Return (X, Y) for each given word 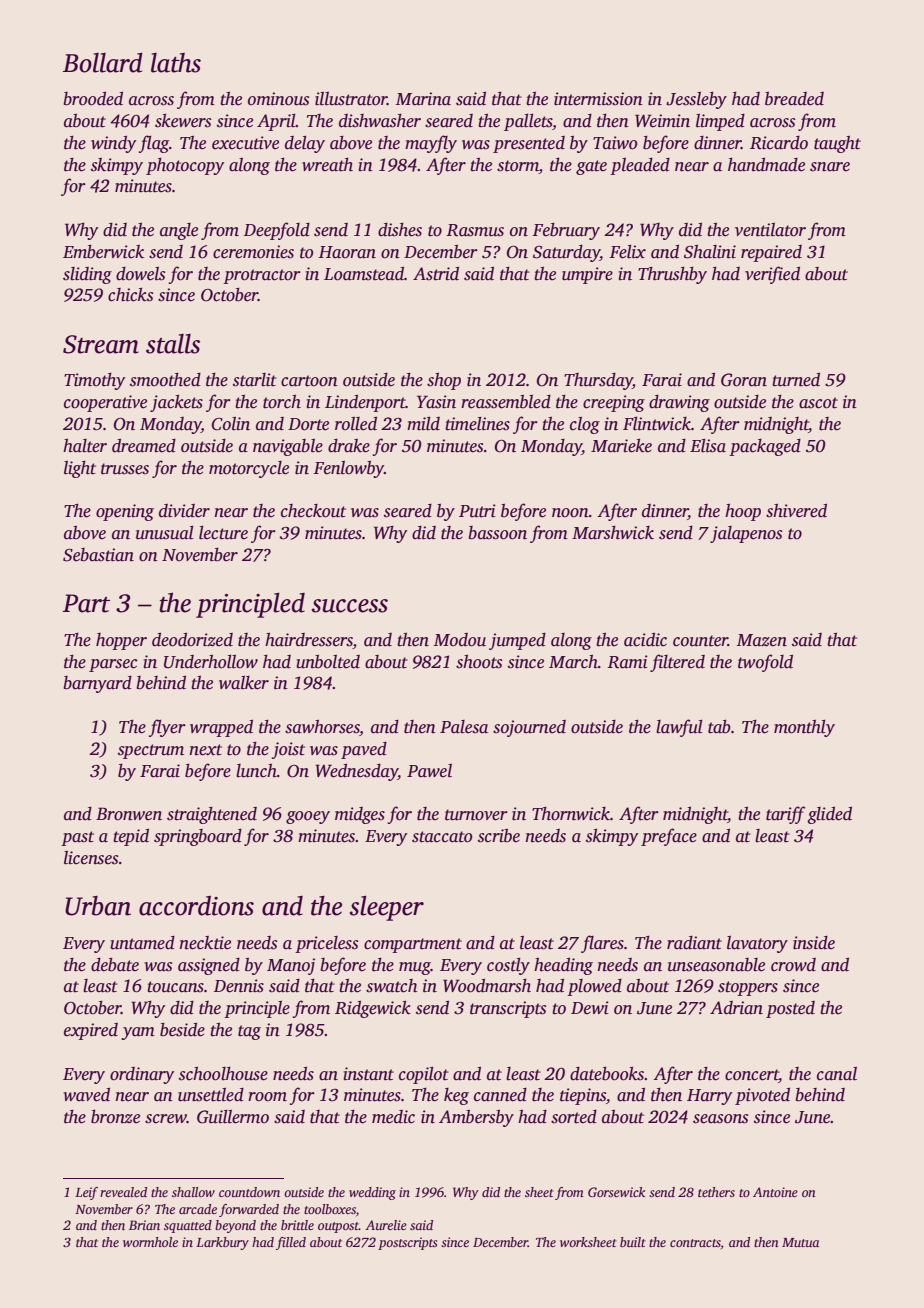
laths (176, 63)
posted (790, 1009)
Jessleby (696, 100)
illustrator (351, 99)
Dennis (239, 986)
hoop (743, 512)
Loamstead (364, 274)
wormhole (150, 1242)
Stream (101, 344)
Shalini (710, 252)
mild (423, 424)
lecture (223, 533)
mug (415, 968)
